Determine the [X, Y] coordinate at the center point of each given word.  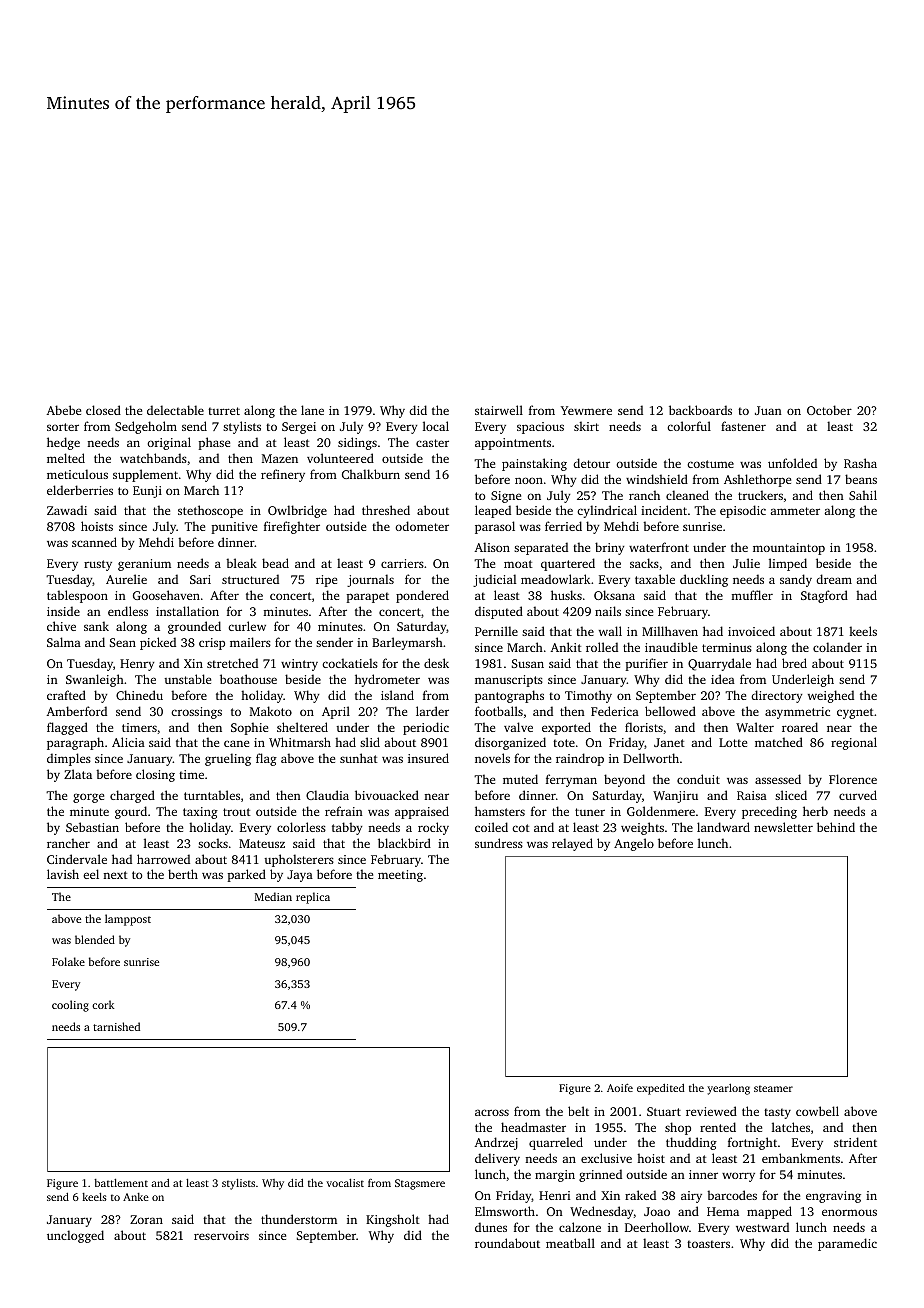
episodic [743, 511]
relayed [572, 844]
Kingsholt [393, 1220]
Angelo [634, 844]
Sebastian [92, 827]
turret [224, 411]
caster [432, 443]
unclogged [75, 1236]
